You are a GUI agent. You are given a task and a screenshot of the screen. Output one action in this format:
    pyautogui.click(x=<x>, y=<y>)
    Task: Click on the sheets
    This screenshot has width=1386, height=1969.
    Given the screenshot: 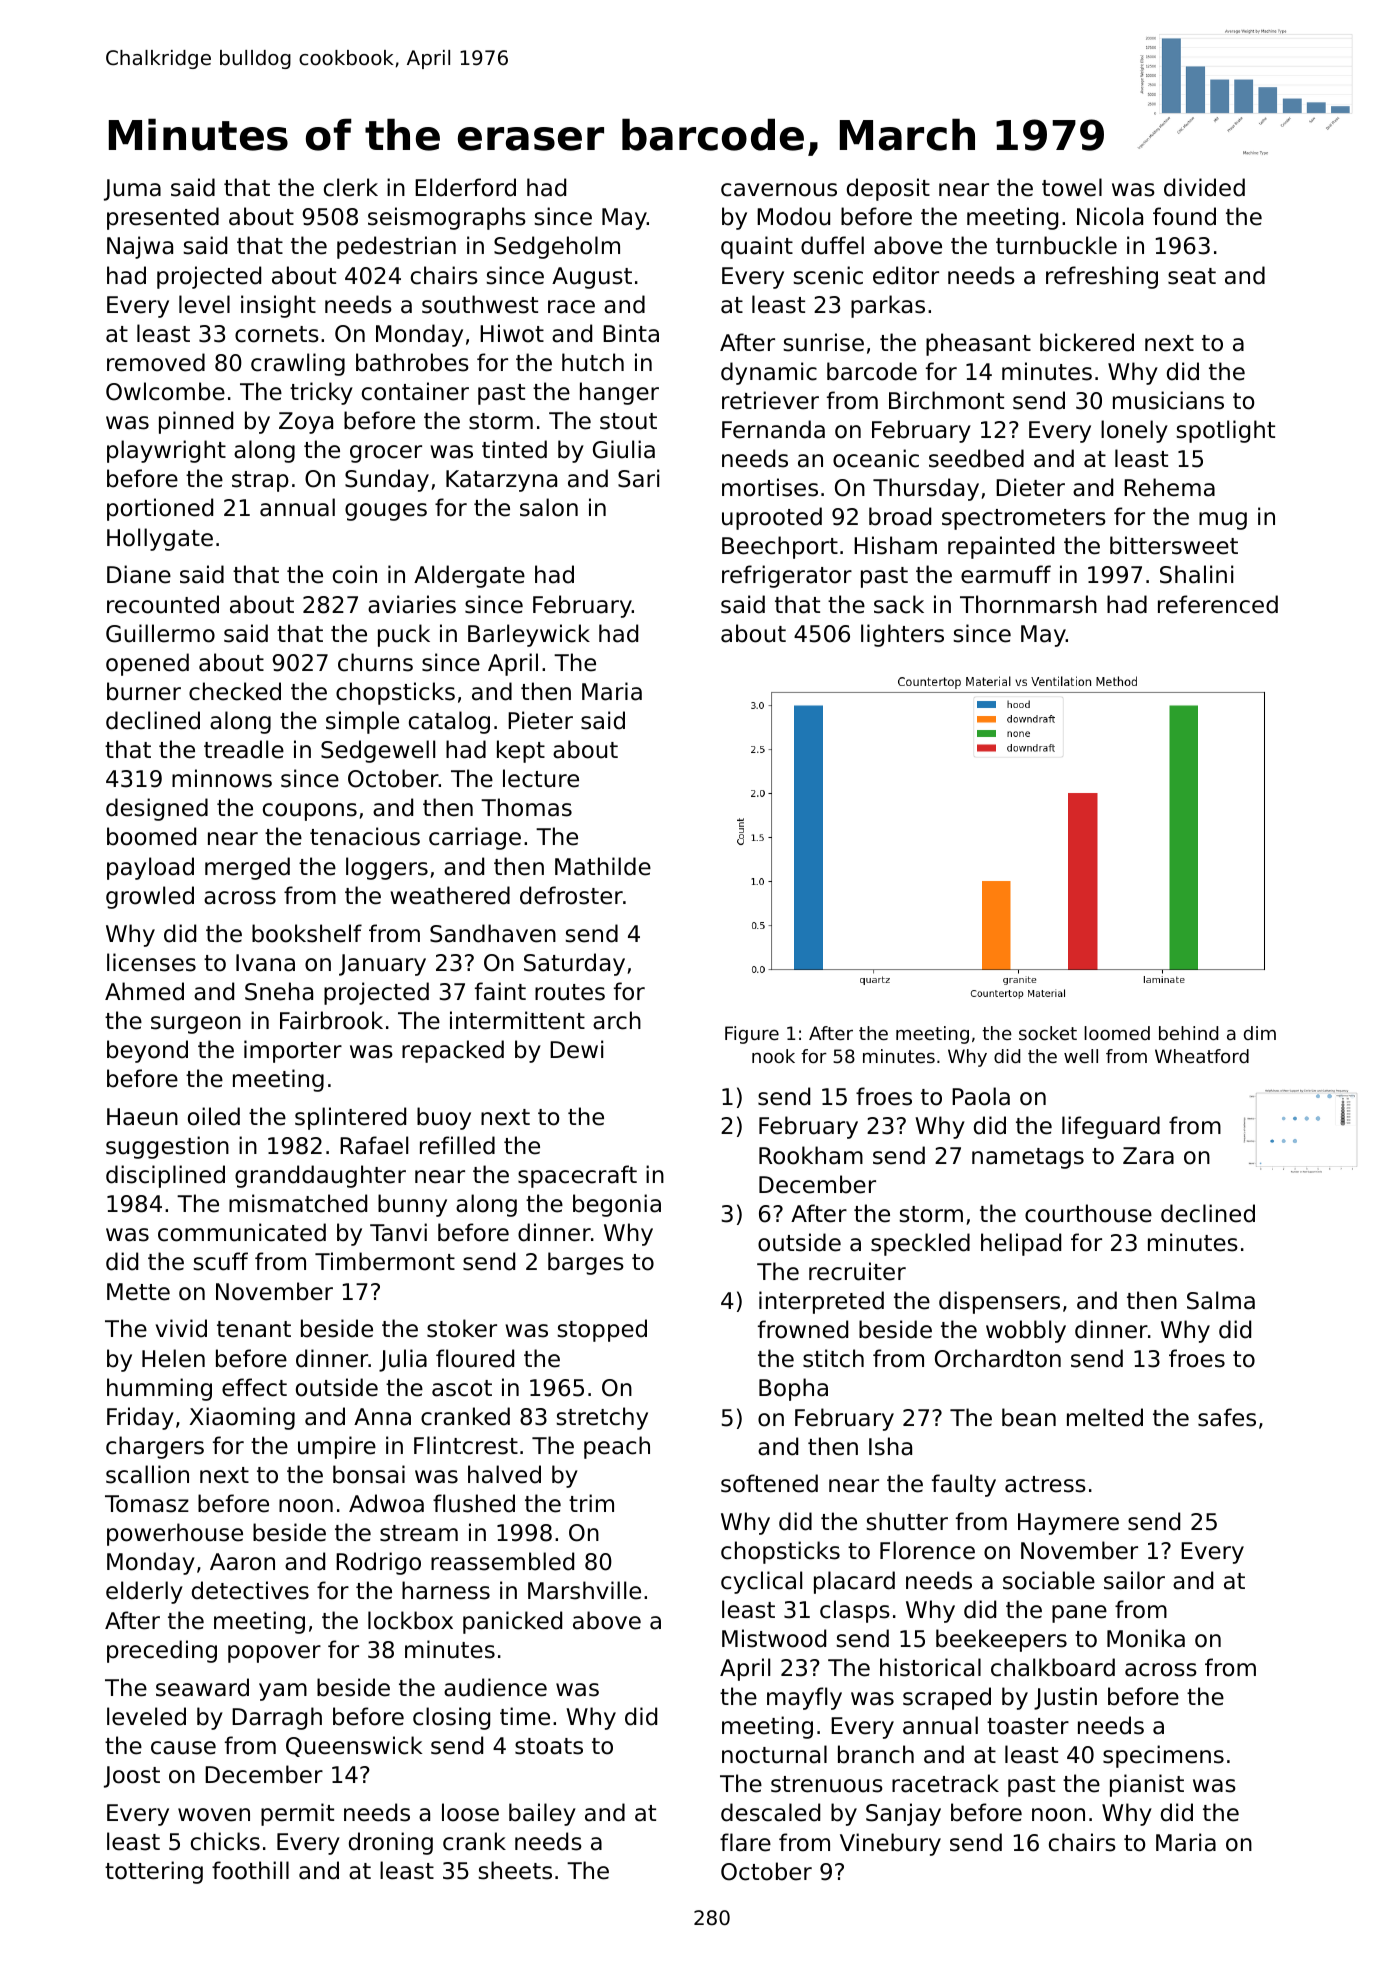 What is the action you would take?
    pyautogui.click(x=515, y=1870)
